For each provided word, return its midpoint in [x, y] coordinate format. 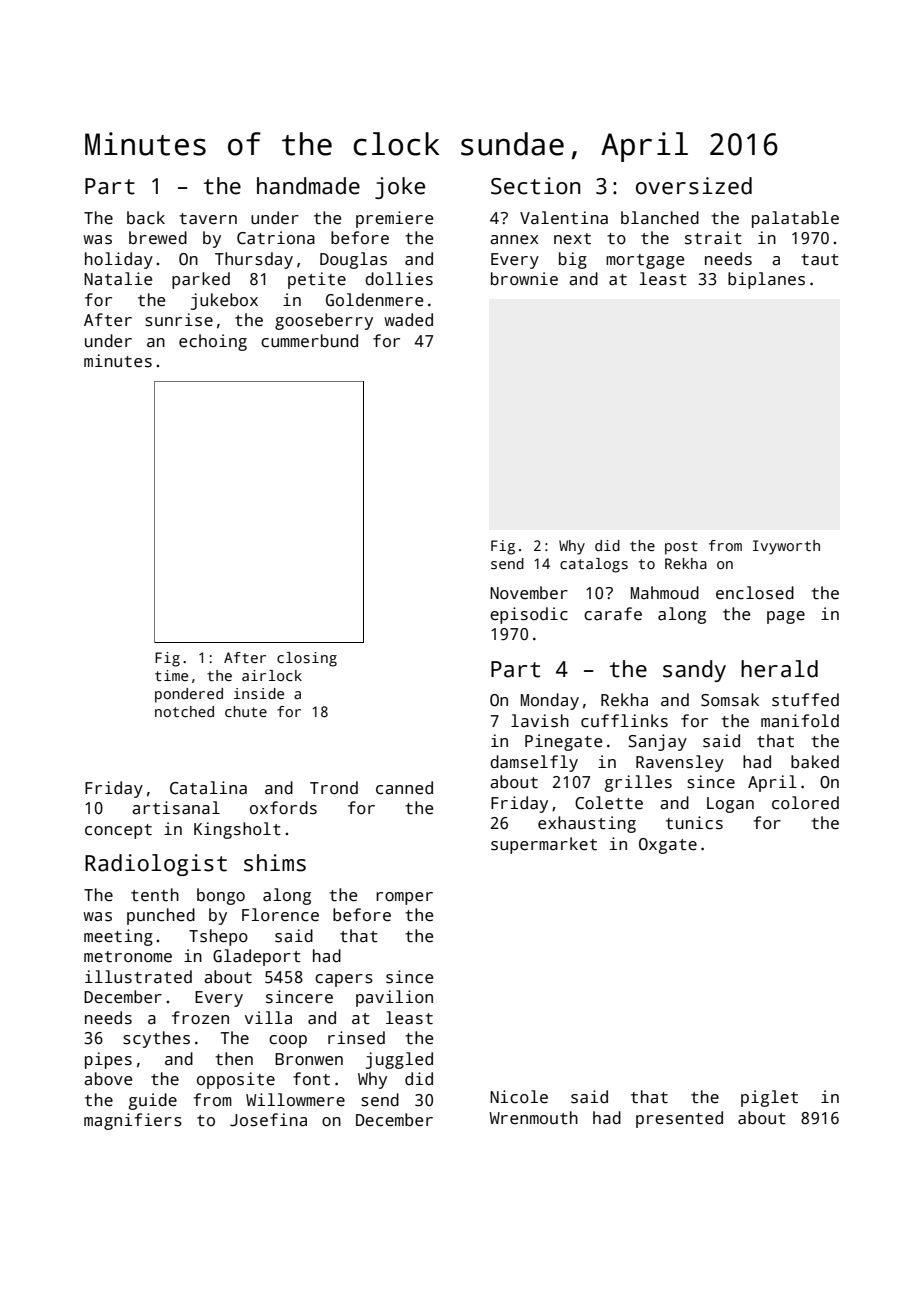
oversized [694, 186]
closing [307, 659]
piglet [769, 1098]
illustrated [138, 977]
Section [535, 186]
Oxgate [668, 846]
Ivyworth [786, 547]
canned [404, 788]
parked [201, 280]
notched [184, 711]
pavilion [394, 998]
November [529, 593]
